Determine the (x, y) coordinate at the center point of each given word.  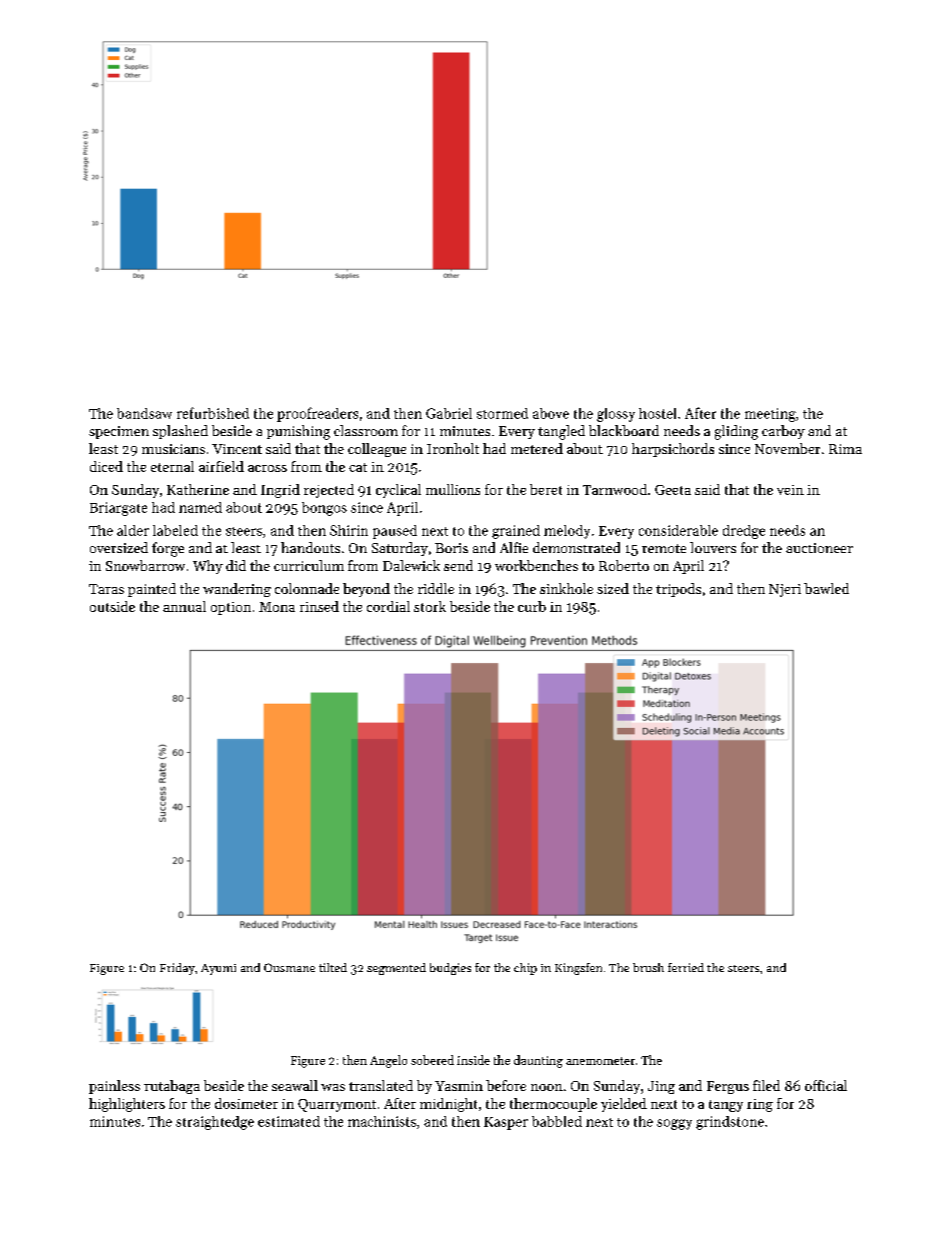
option (231, 608)
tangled (561, 432)
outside (112, 606)
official (826, 1085)
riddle (436, 588)
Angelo (388, 1061)
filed (766, 1085)
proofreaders (317, 414)
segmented (396, 969)
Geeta (673, 490)
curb (532, 606)
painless (114, 1087)
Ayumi (218, 969)
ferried (686, 967)
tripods (678, 590)
